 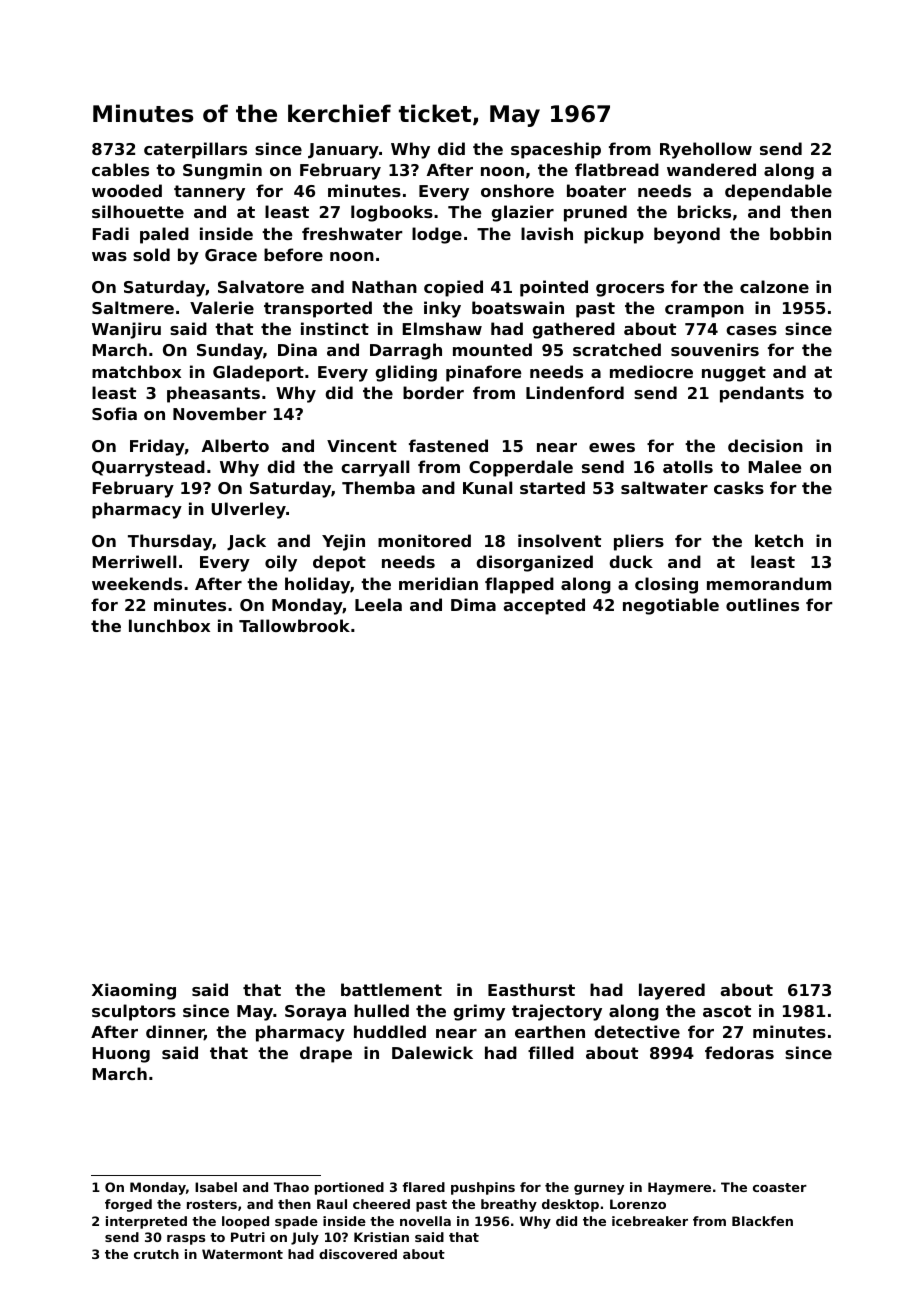 What do you see at coordinates (138, 211) in the image?
I see `silhouette` at bounding box center [138, 211].
